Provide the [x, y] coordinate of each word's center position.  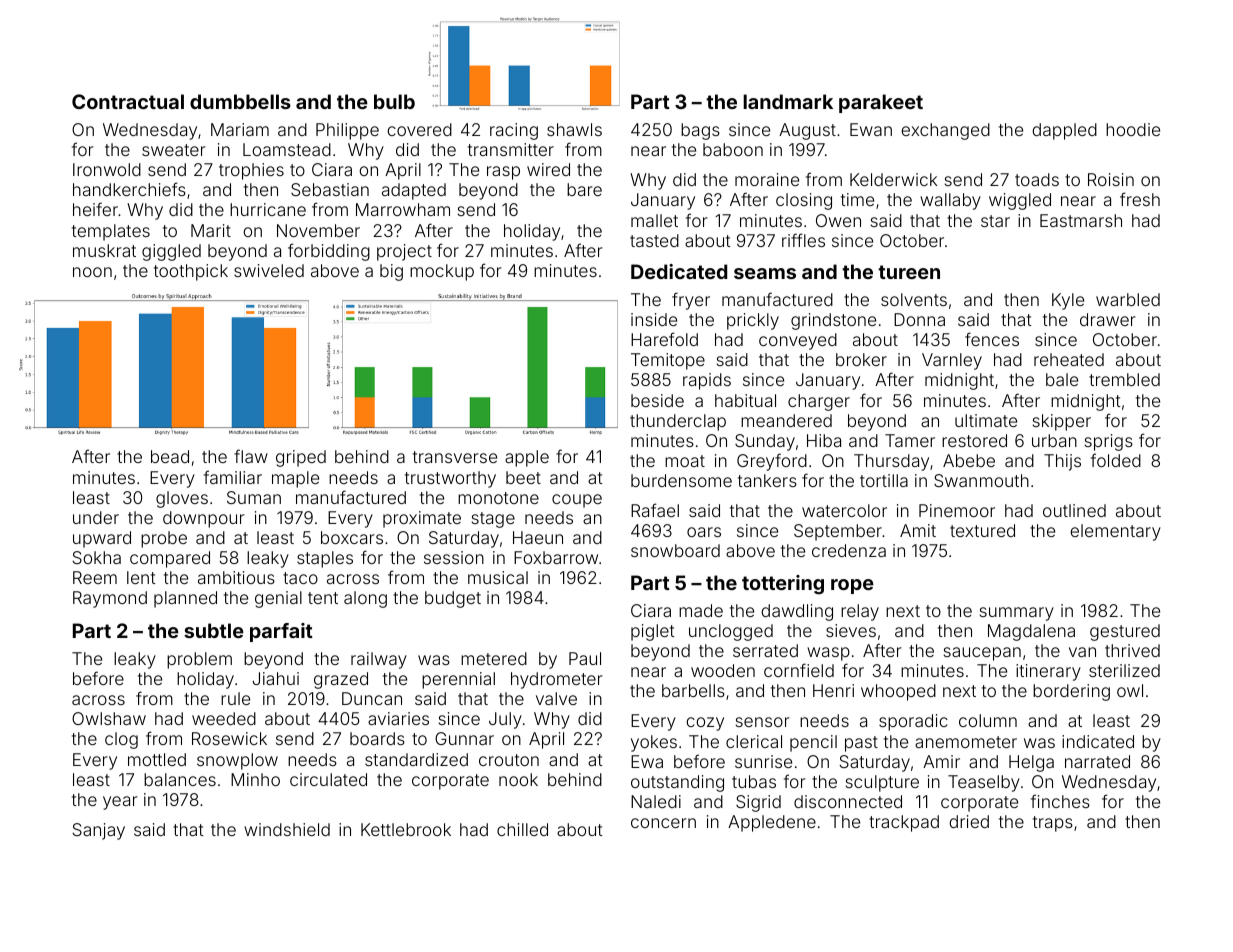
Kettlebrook [406, 829]
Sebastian [330, 189]
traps [1053, 824]
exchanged [945, 131]
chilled [522, 829]
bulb [394, 101]
